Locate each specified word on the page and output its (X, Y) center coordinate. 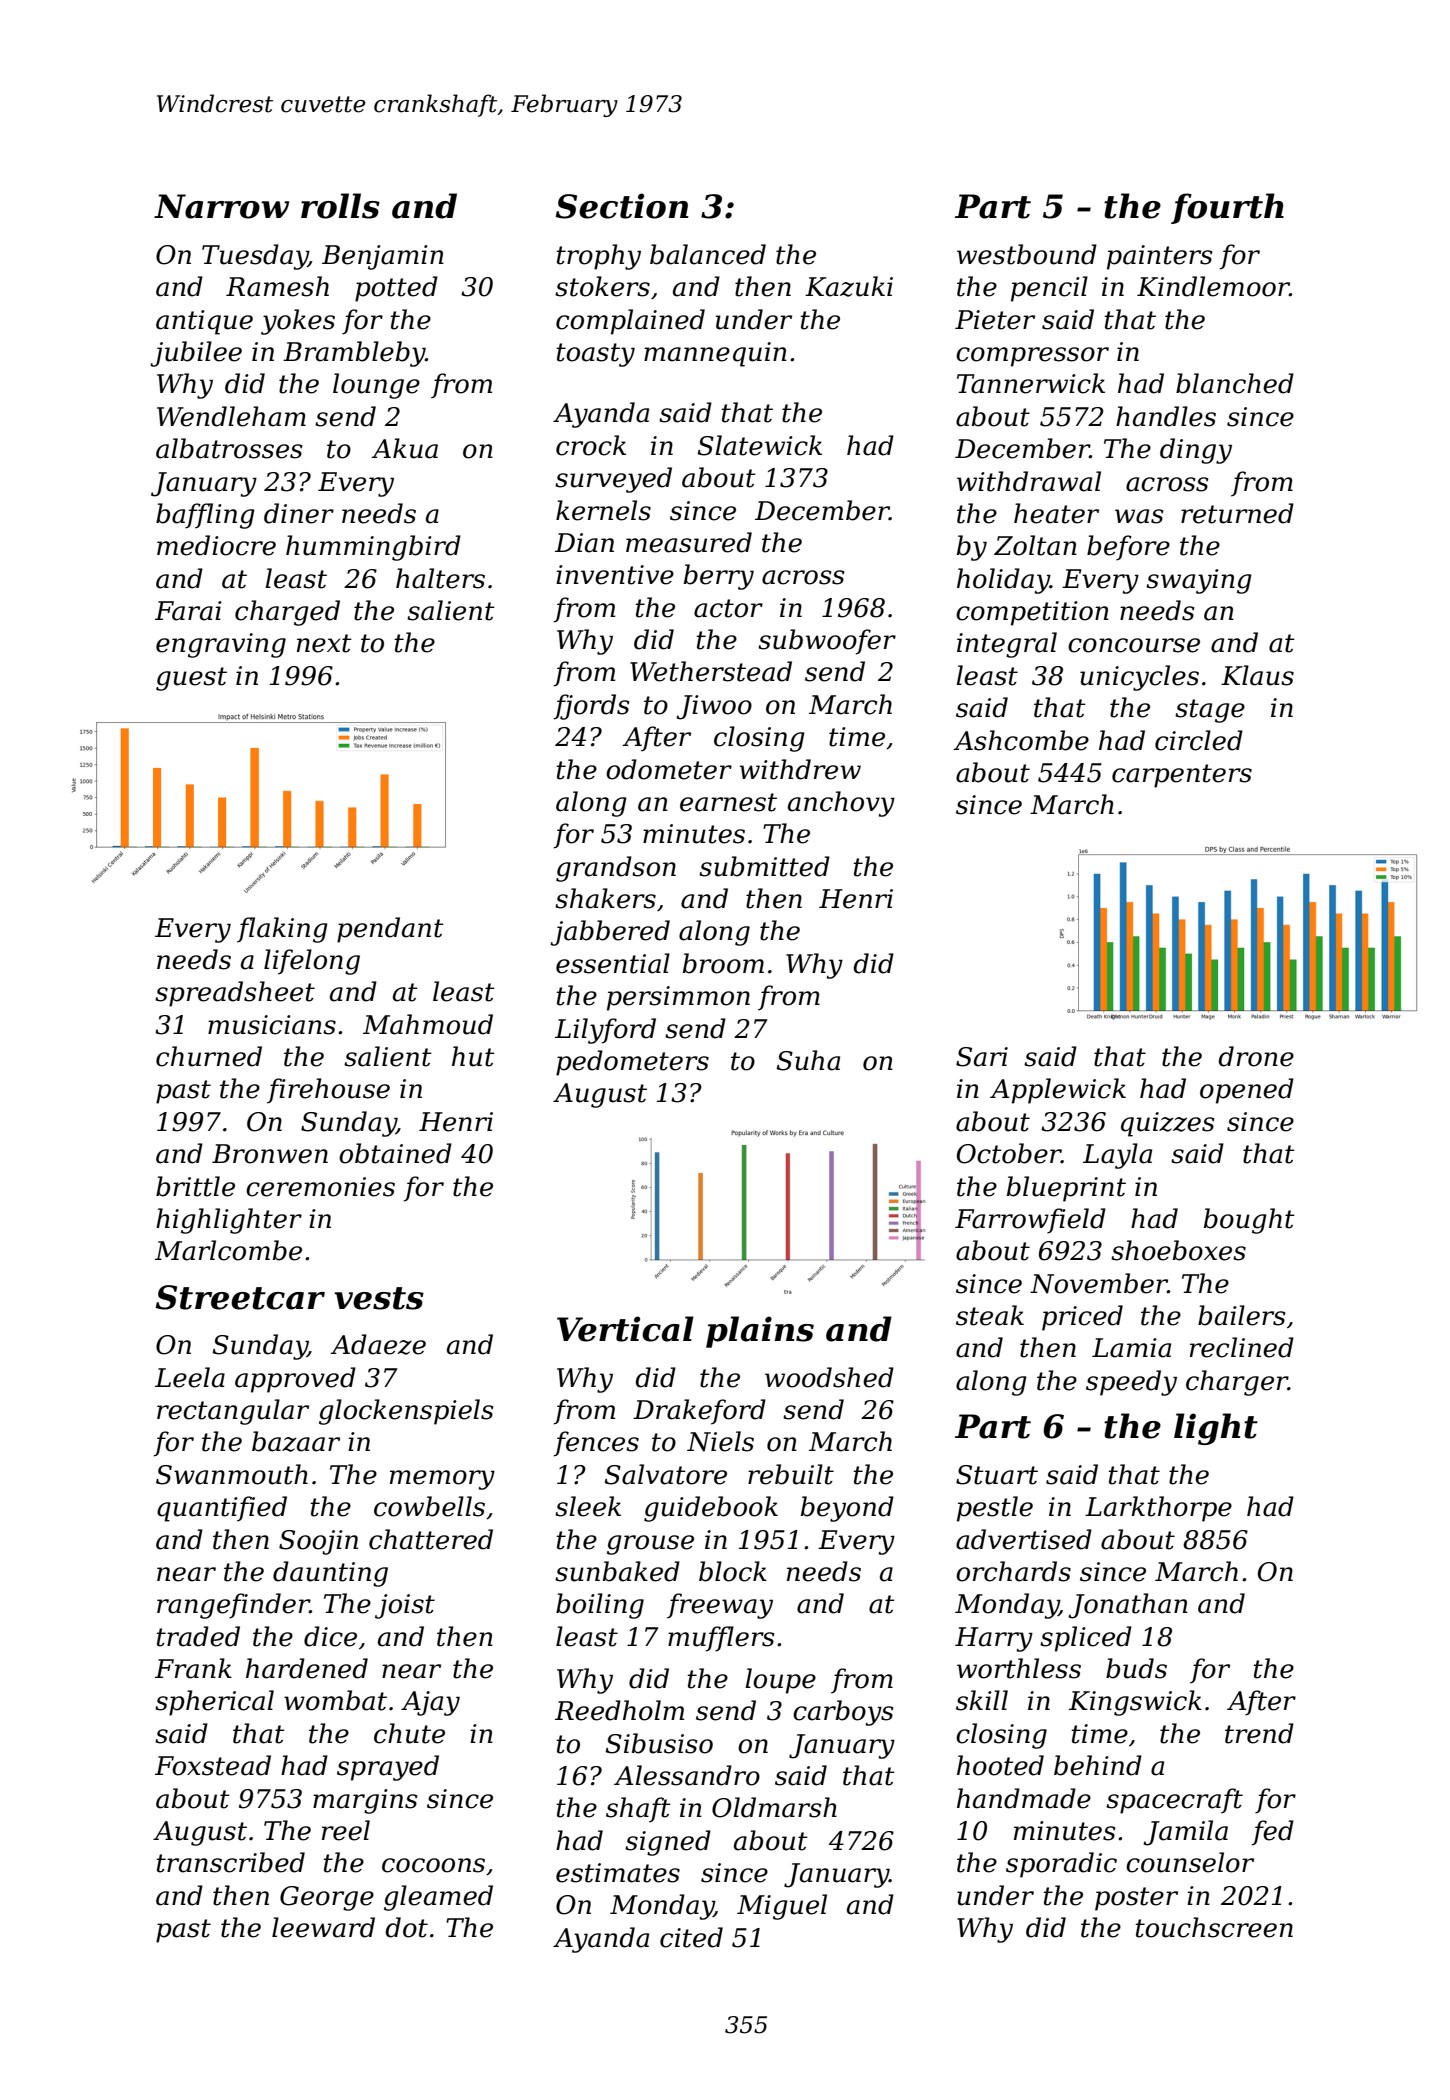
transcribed (230, 1862)
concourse (1134, 645)
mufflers (721, 1639)
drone (1256, 1056)
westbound (1027, 254)
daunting (330, 1574)
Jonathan (1128, 1606)
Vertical (625, 1329)
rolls (340, 206)
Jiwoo (714, 707)
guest (191, 679)
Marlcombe (228, 1250)
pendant (390, 930)
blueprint (1066, 1189)
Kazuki (849, 286)
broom (723, 963)
